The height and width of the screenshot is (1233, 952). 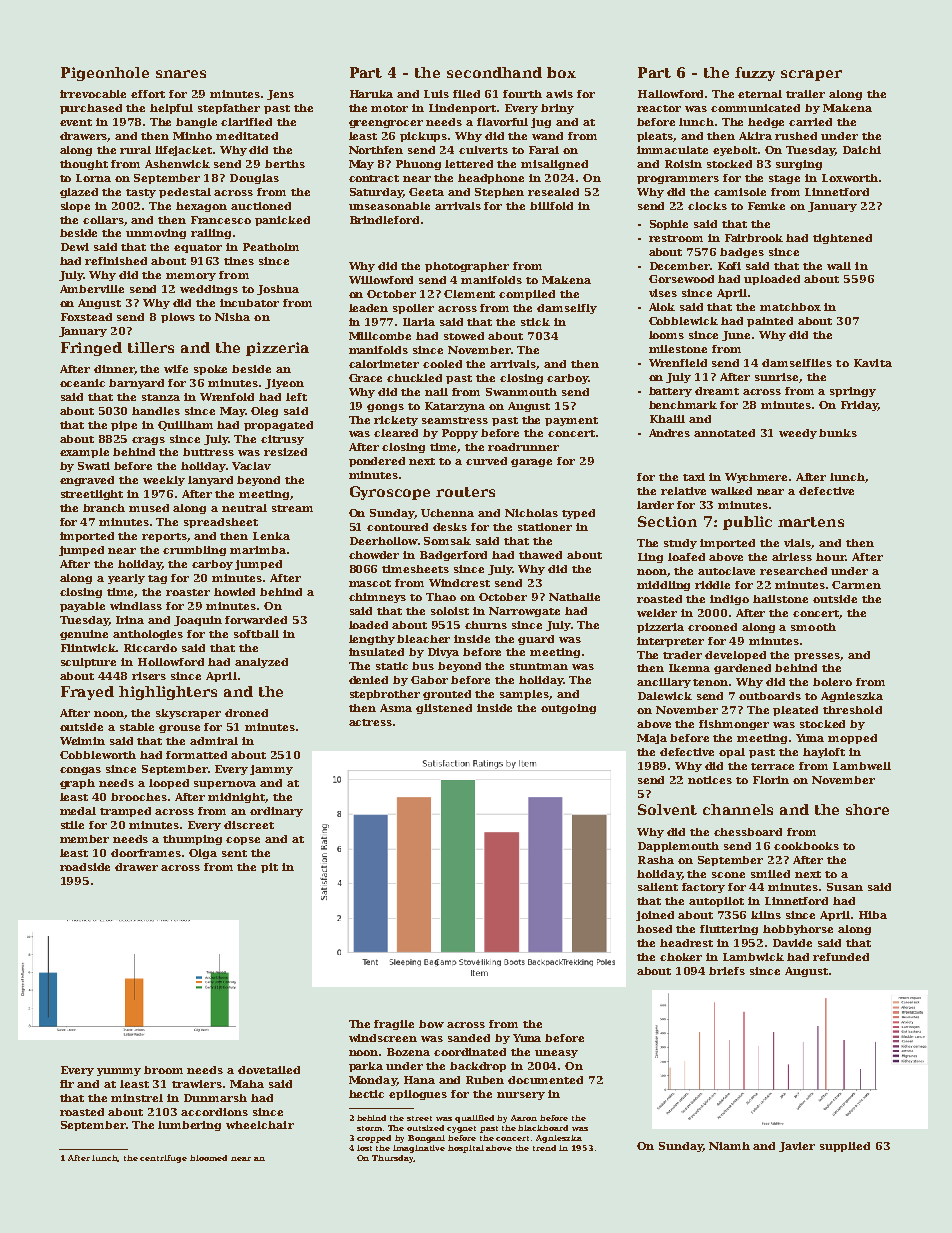 I want to click on glistened, so click(x=444, y=709).
